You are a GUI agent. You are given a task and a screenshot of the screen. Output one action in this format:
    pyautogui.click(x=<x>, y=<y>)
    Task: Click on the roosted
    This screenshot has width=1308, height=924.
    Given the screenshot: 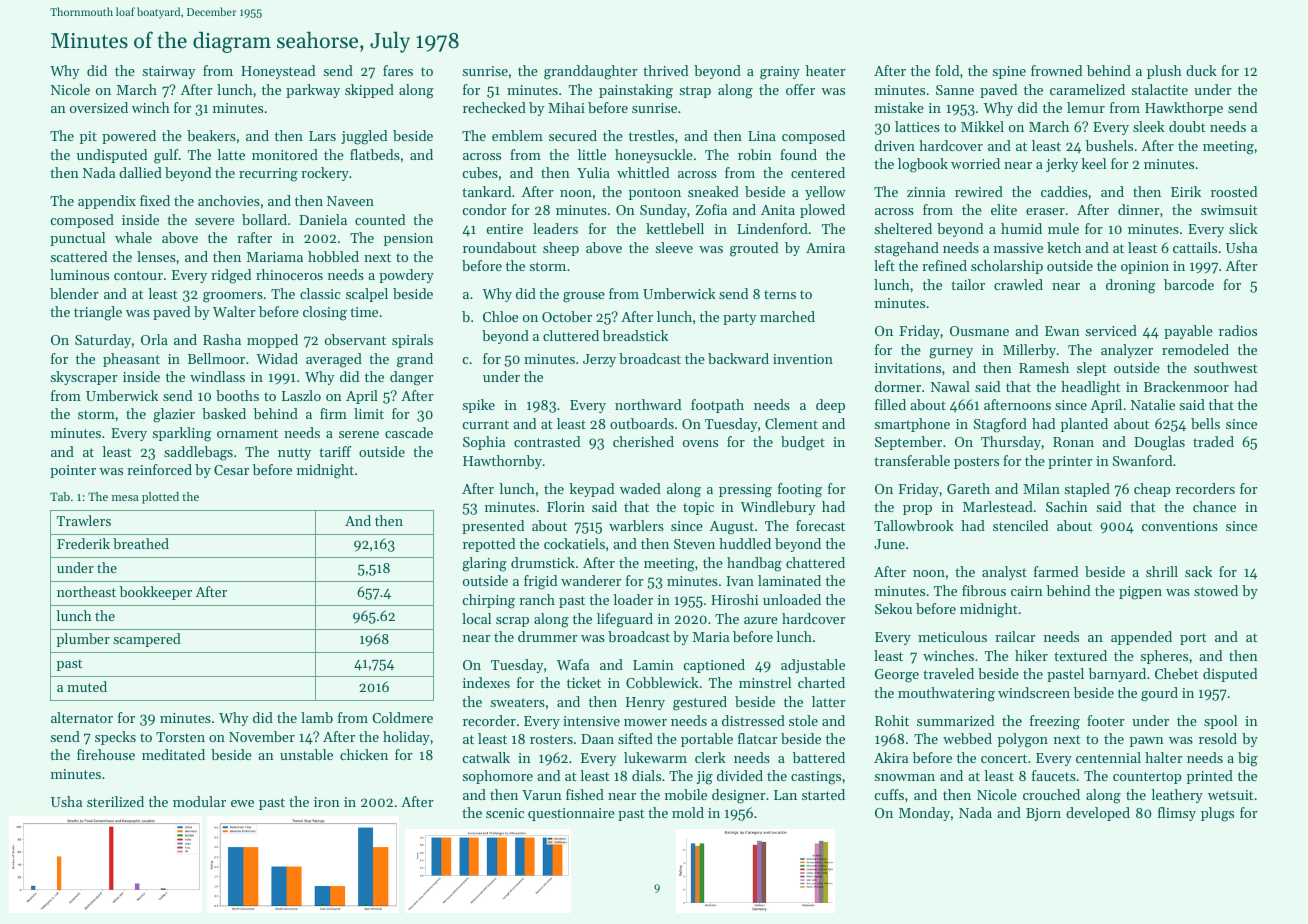 What is the action you would take?
    pyautogui.click(x=1234, y=191)
